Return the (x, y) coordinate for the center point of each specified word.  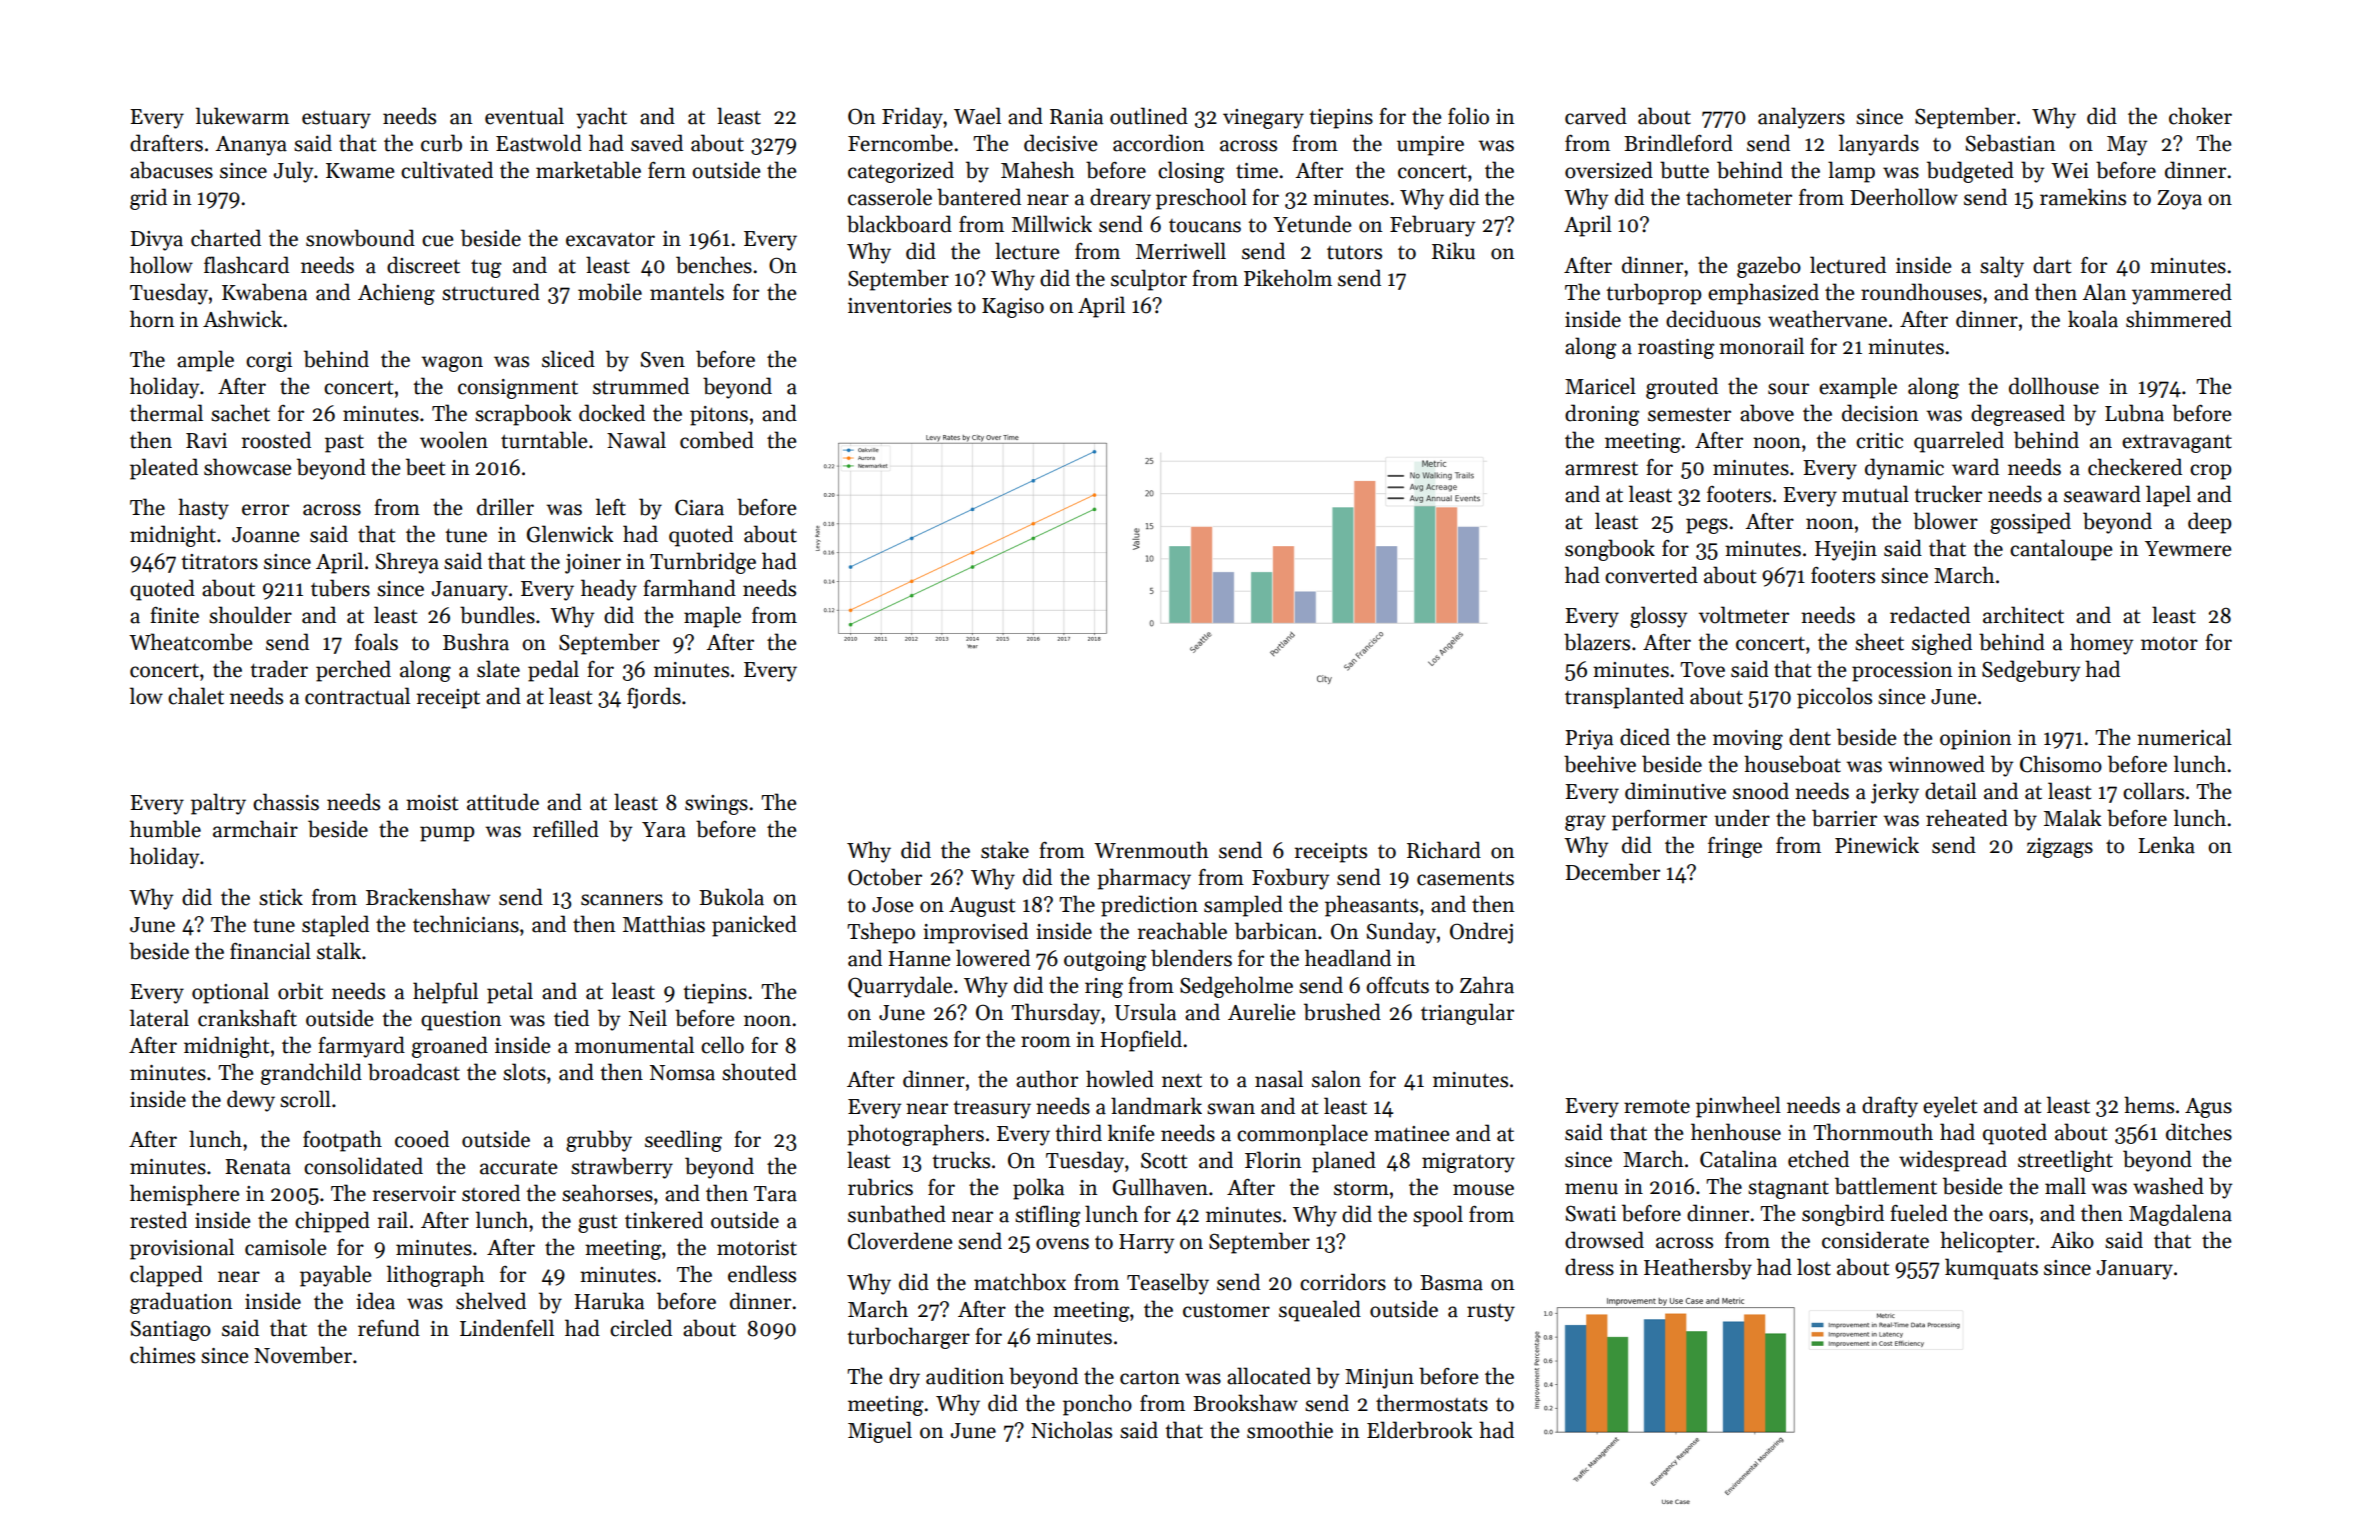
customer (1226, 1310)
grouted (1682, 388)
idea (375, 1301)
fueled (1919, 1213)
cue (437, 241)
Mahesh (1038, 170)
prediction (1149, 906)
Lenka (2166, 845)
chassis (286, 802)
